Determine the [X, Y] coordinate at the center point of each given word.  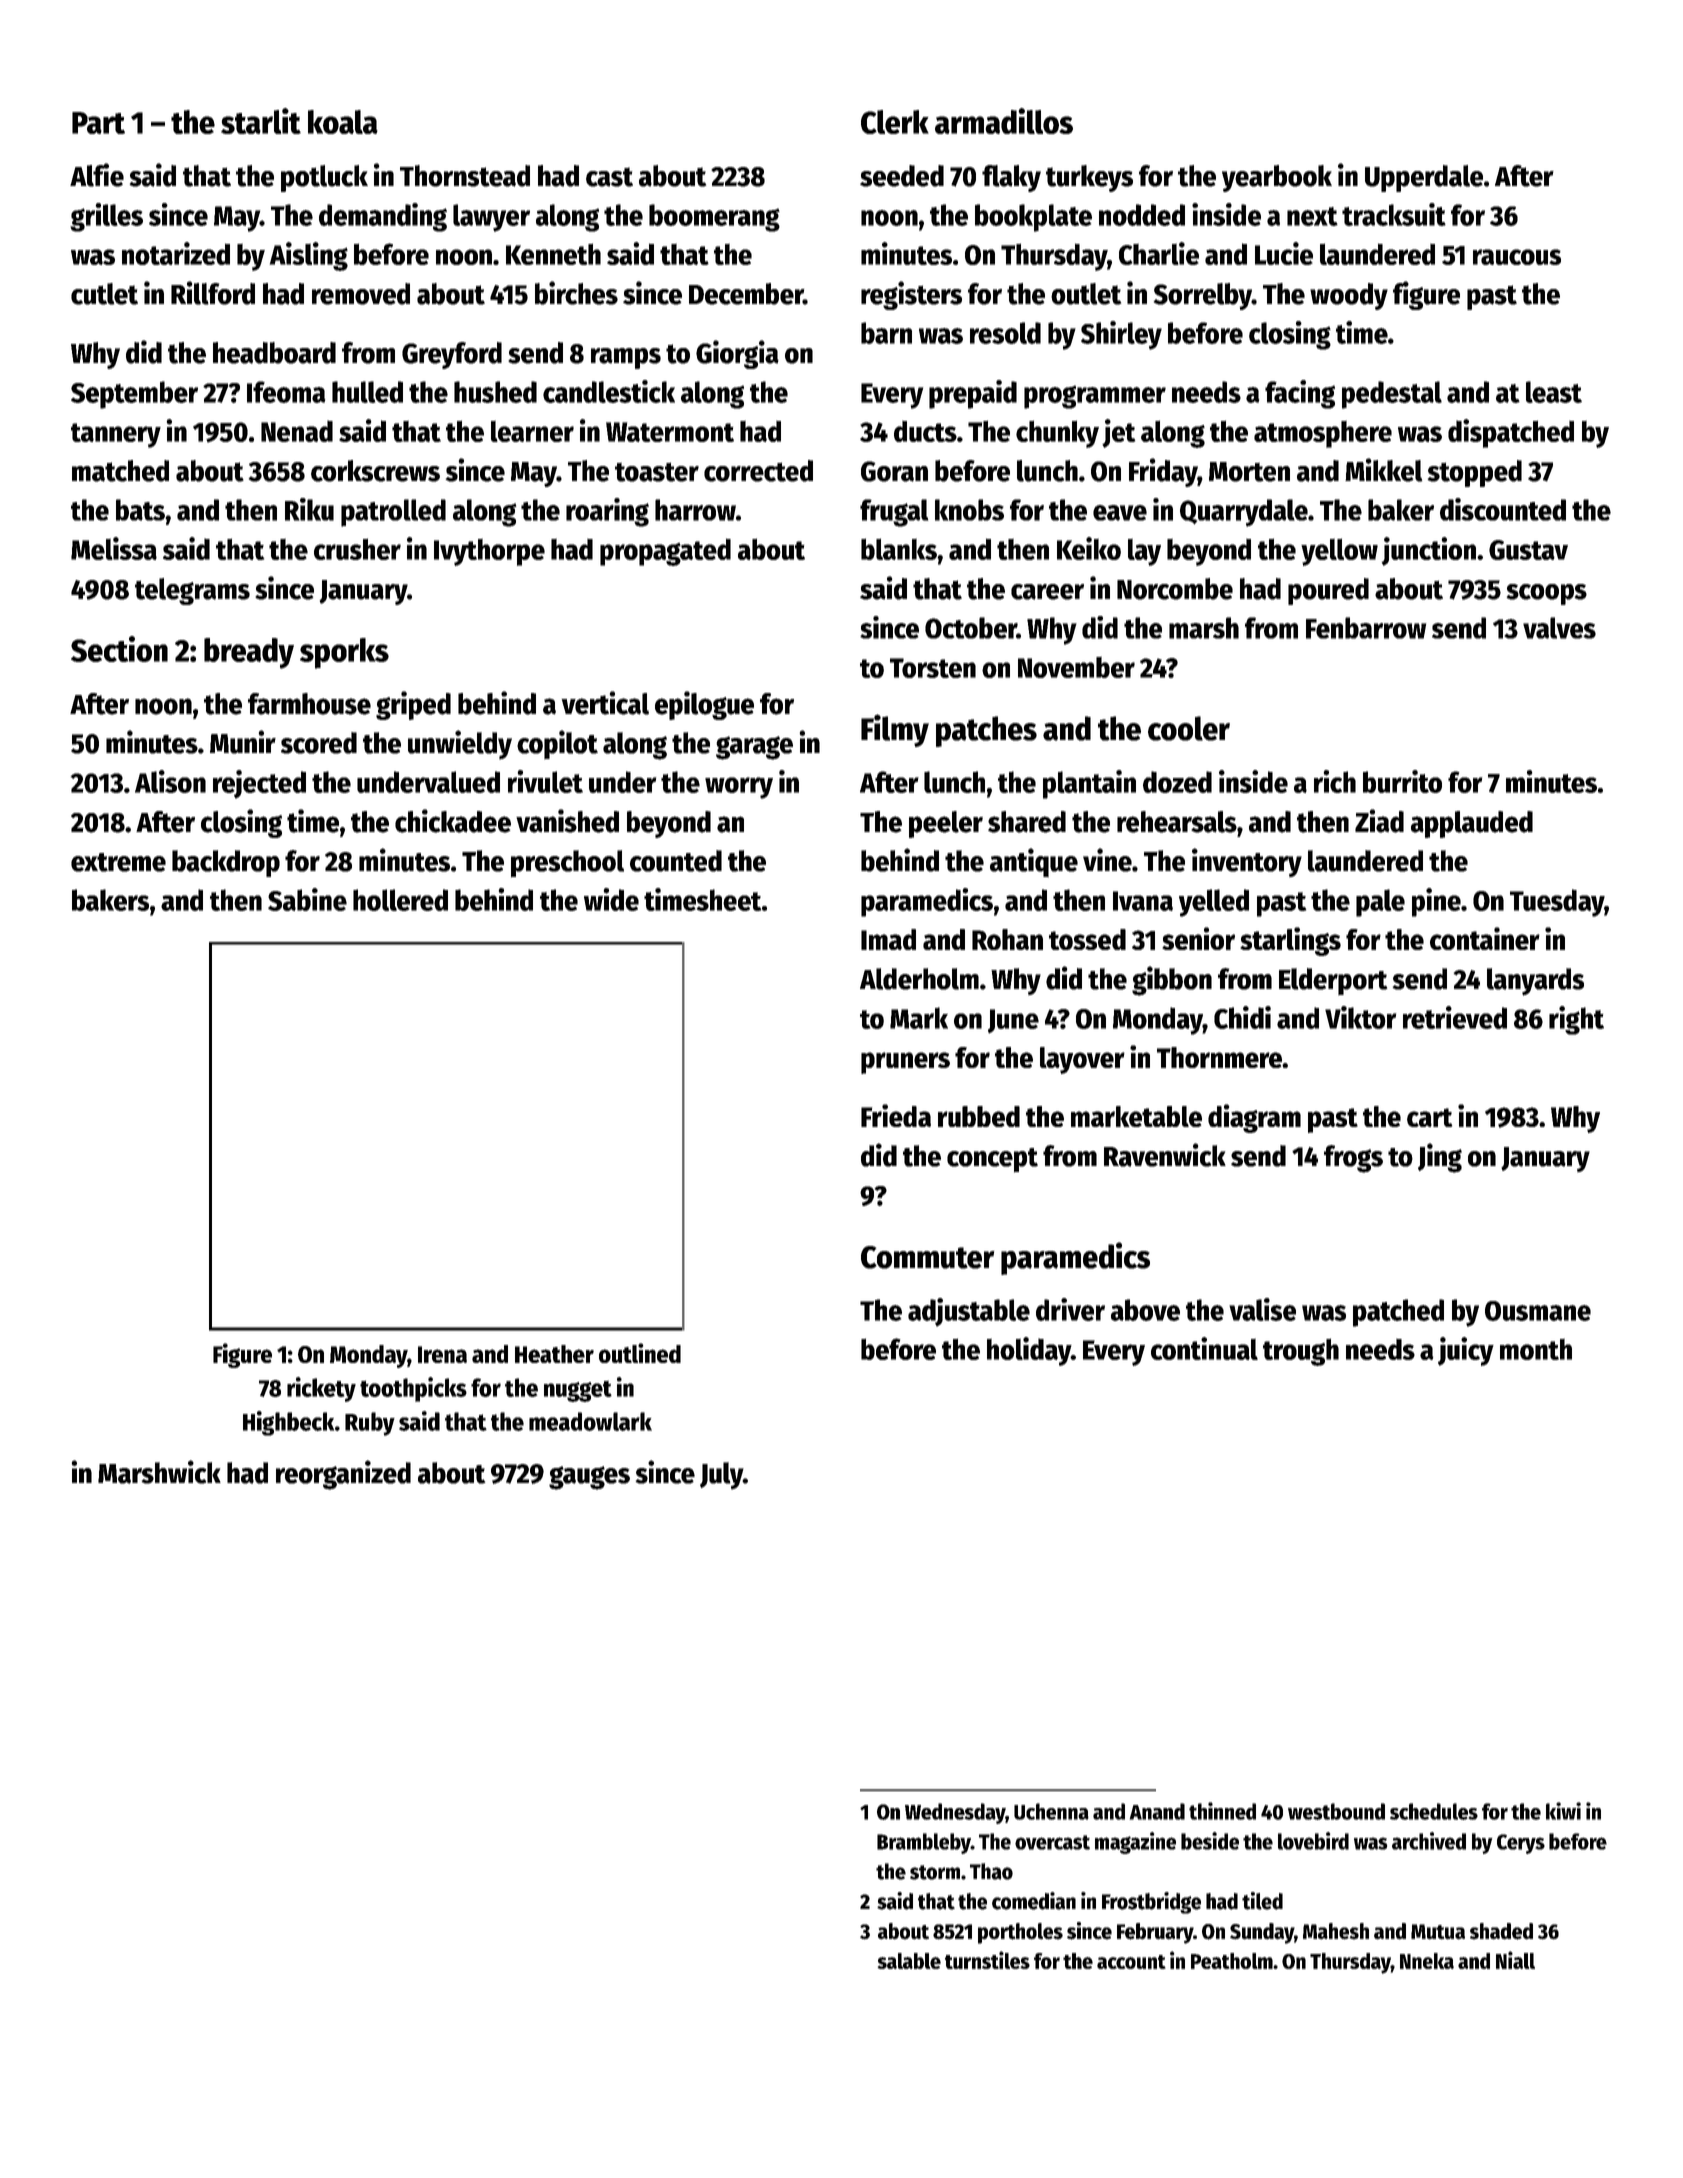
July [721, 1476]
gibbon [1172, 981]
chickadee [453, 821]
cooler [1189, 728]
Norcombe [1175, 589]
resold [1005, 333]
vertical [605, 703]
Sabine [307, 899]
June [1013, 1021]
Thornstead [465, 176]
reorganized [343, 1475]
